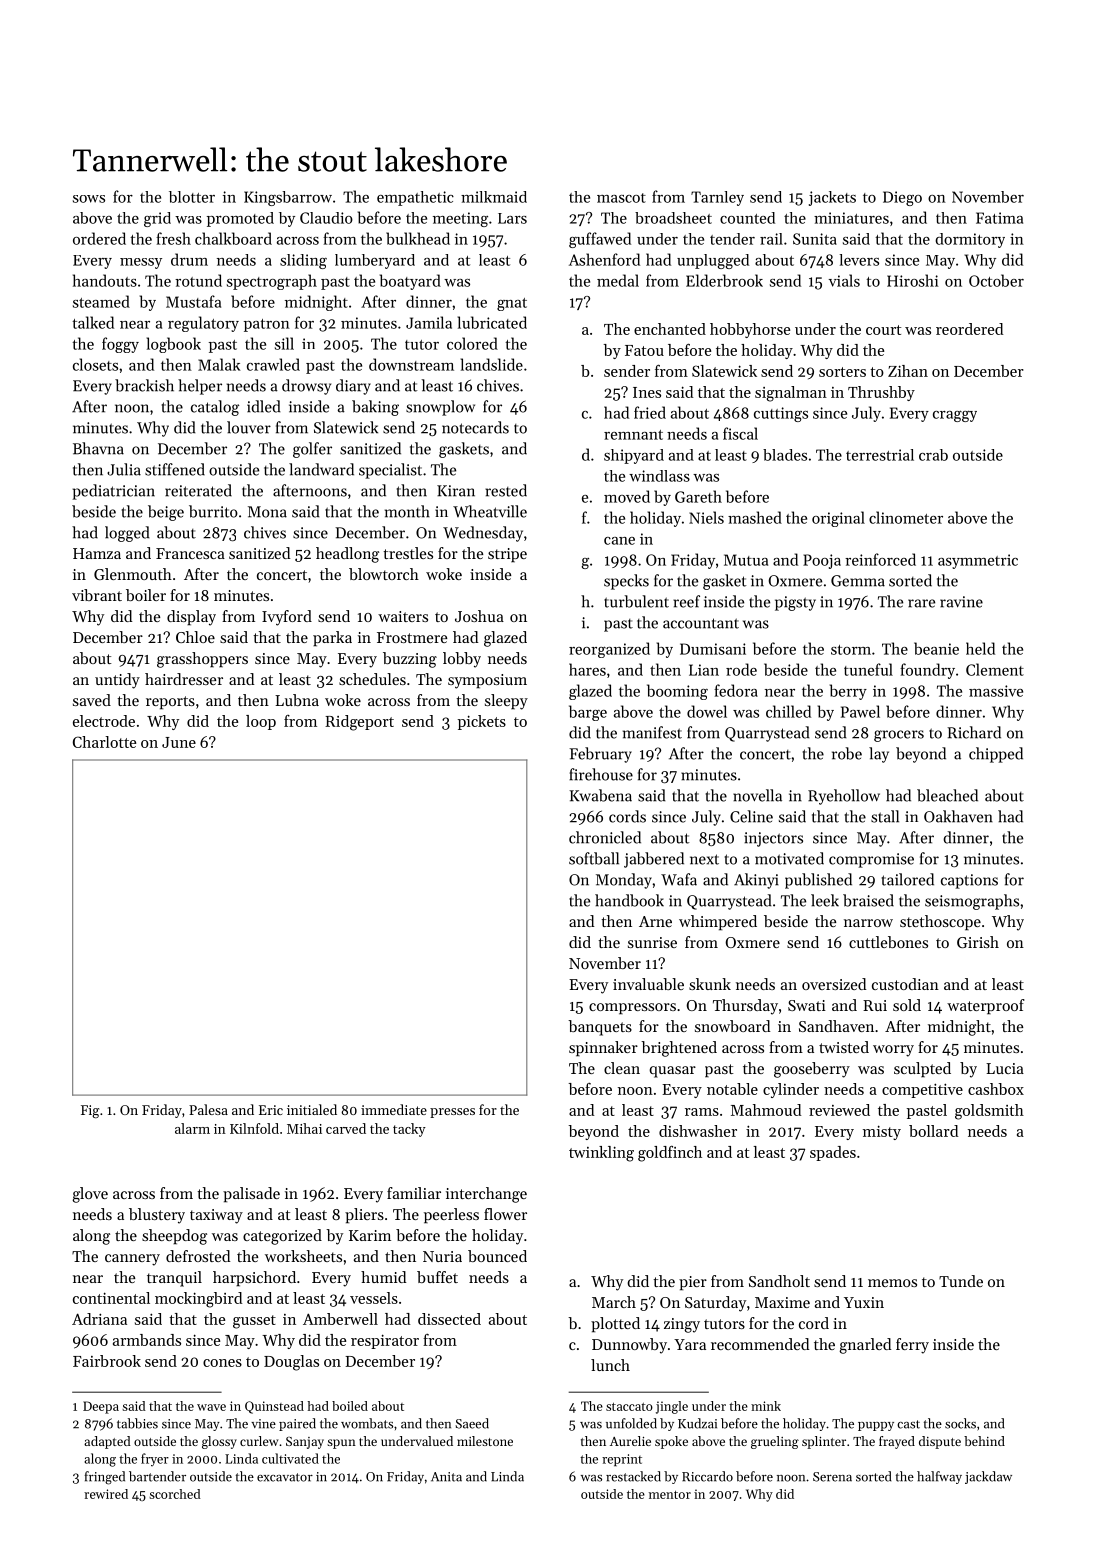 The height and width of the screenshot is (1550, 1096). Describe the element at coordinates (859, 260) in the screenshot. I see `levers` at that location.
